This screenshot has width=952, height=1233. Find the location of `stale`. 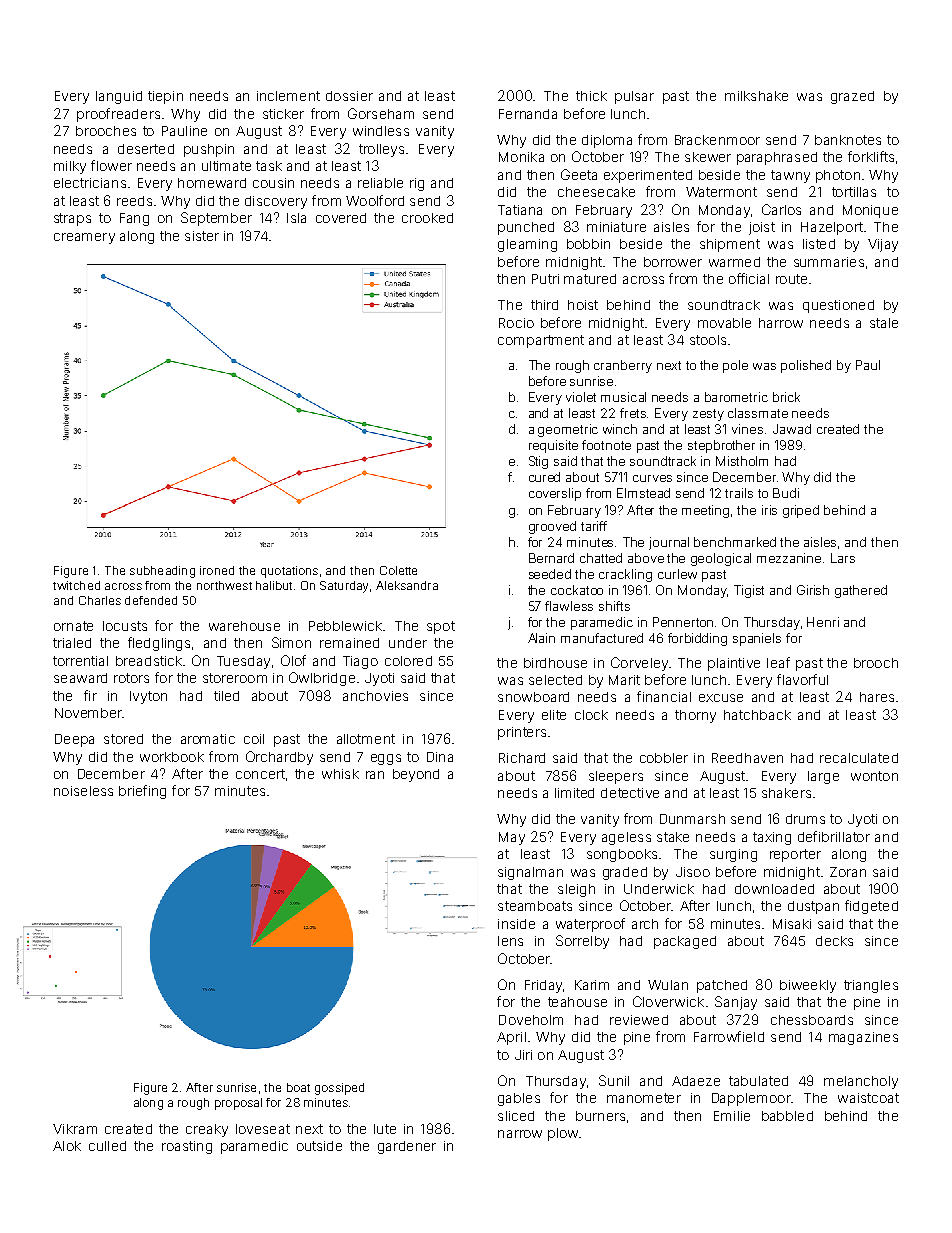

stale is located at coordinates (884, 323).
